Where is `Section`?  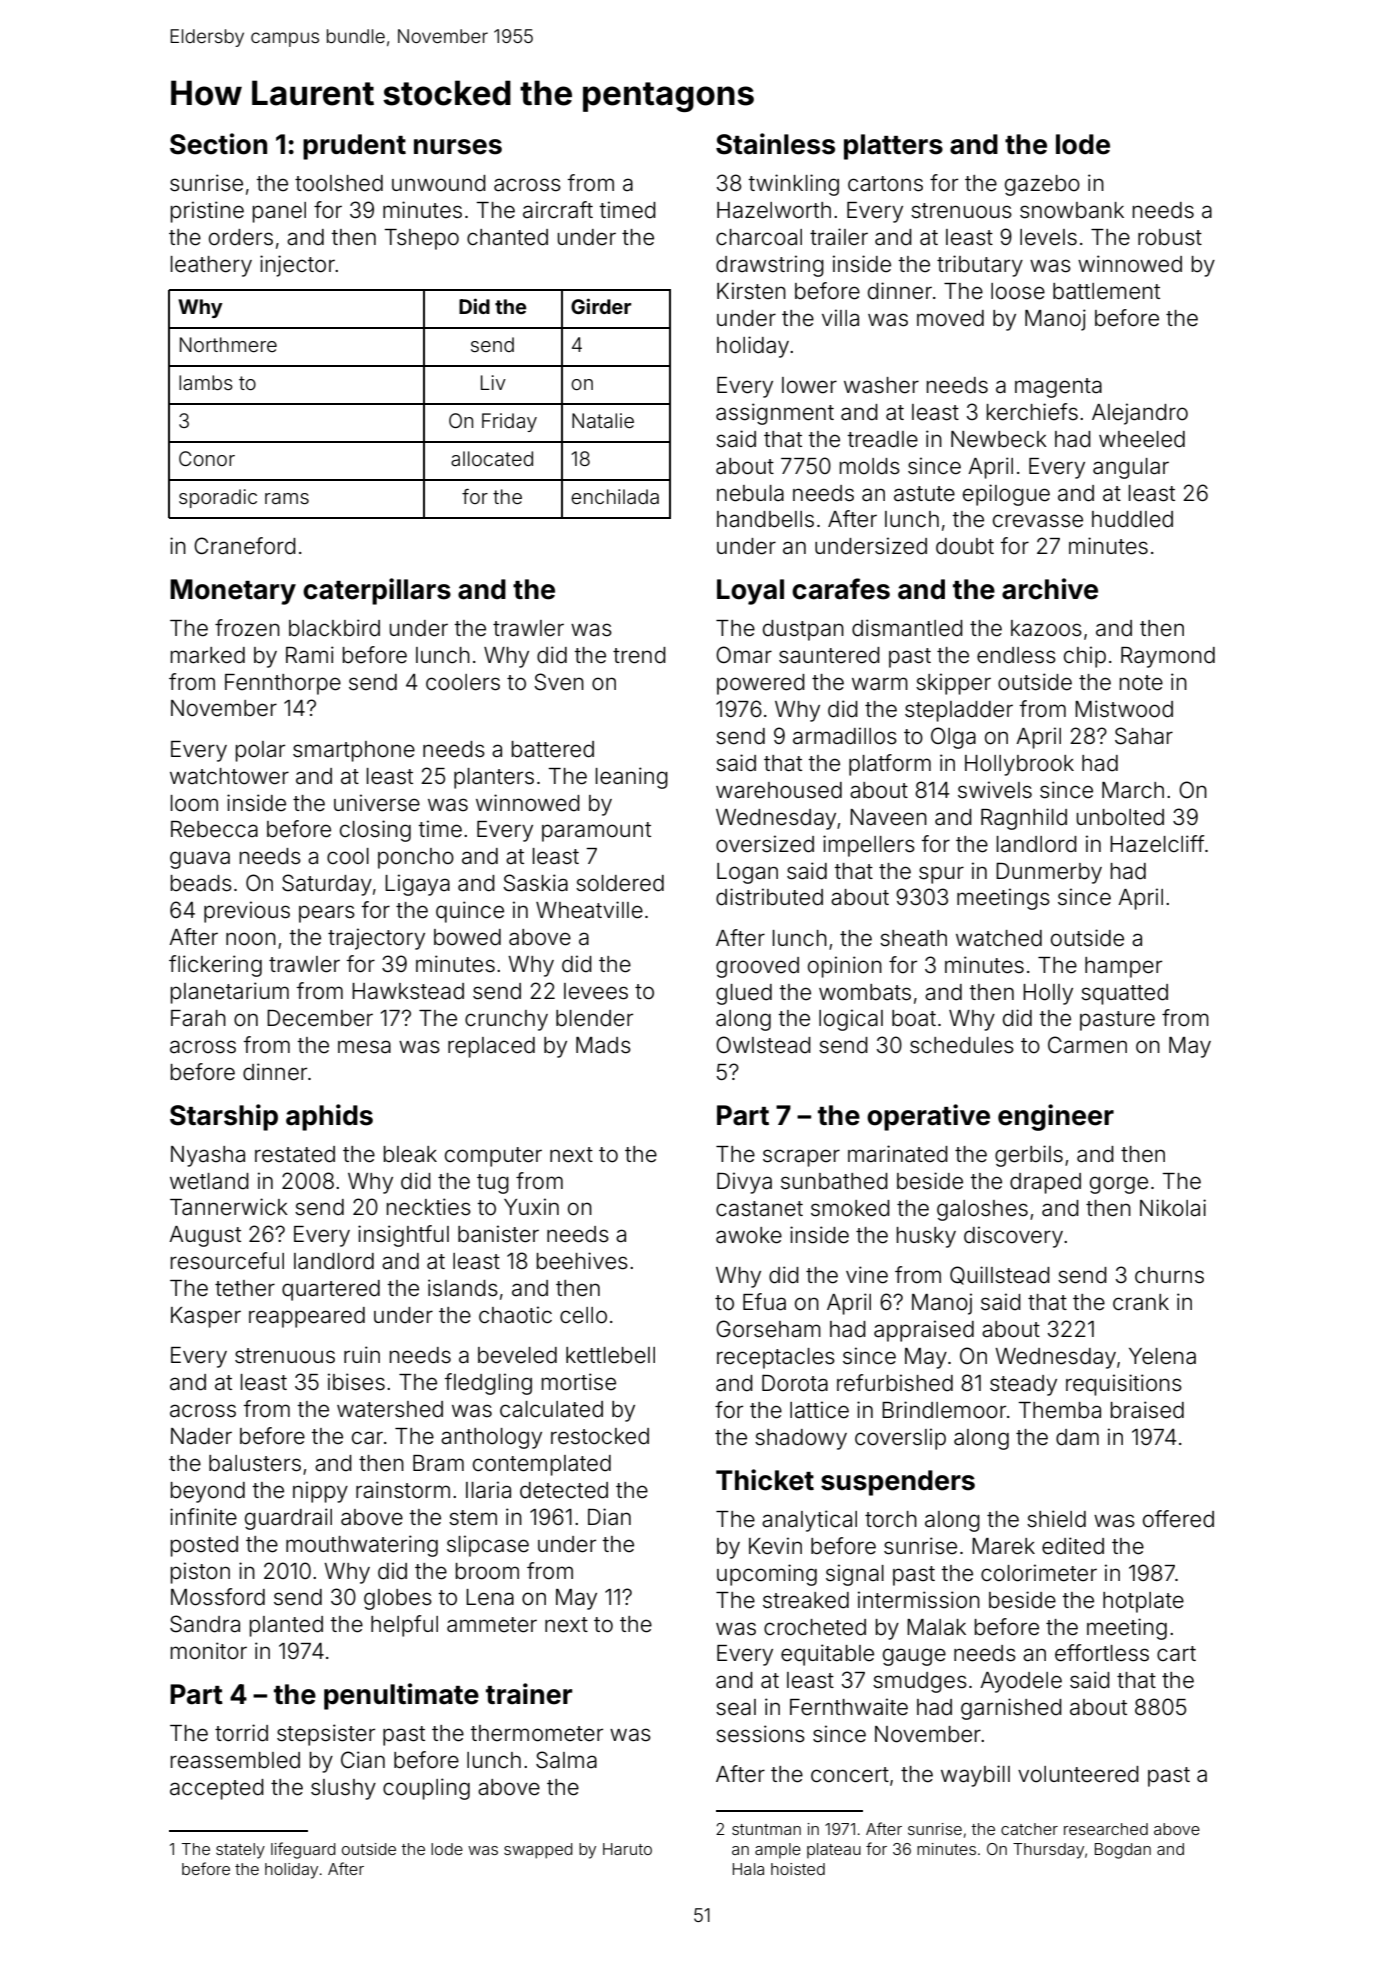
Section is located at coordinates (218, 144).
